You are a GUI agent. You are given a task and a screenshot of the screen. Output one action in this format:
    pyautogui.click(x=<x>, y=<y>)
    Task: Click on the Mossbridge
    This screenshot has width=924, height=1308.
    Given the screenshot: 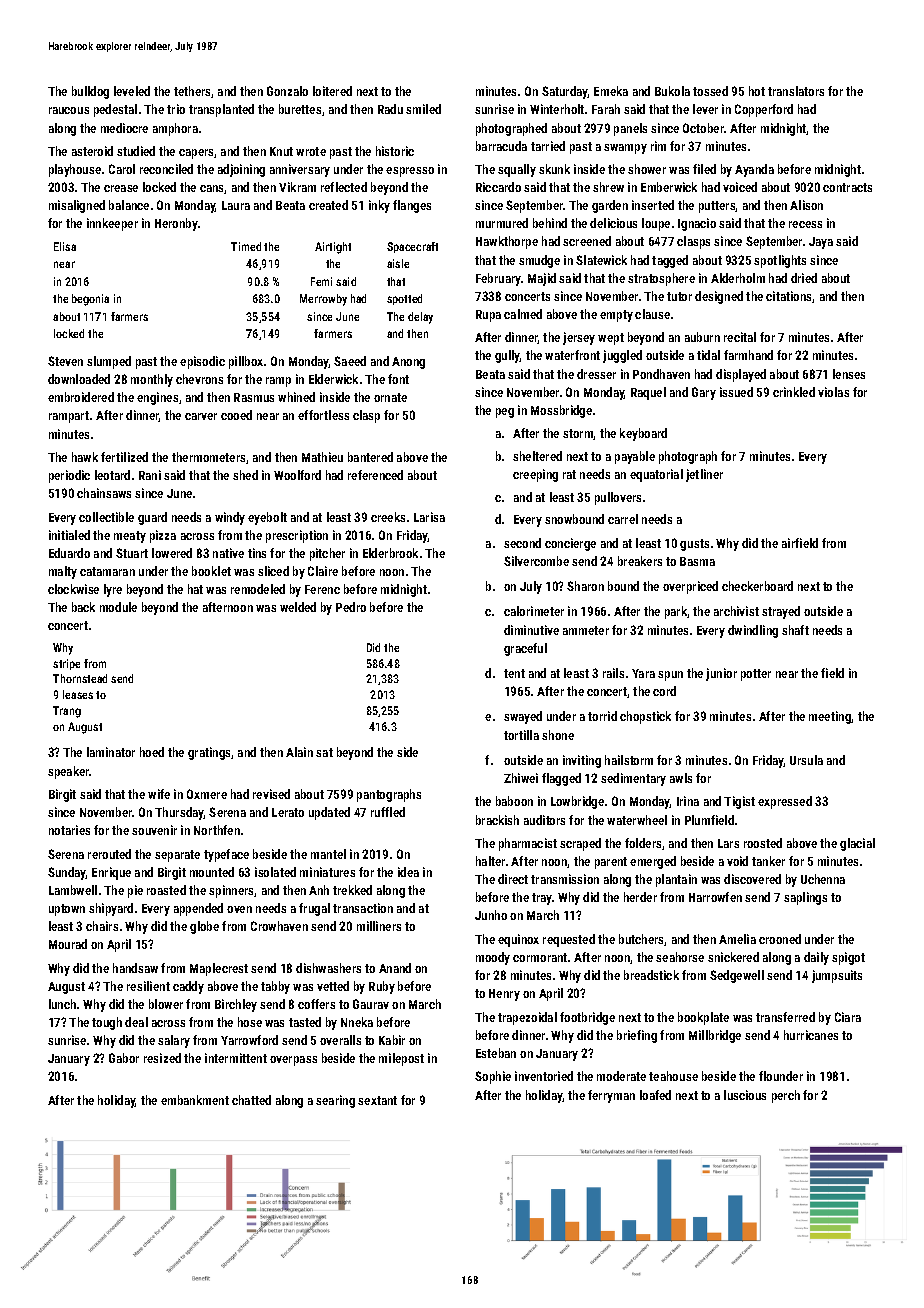 What is the action you would take?
    pyautogui.click(x=561, y=411)
